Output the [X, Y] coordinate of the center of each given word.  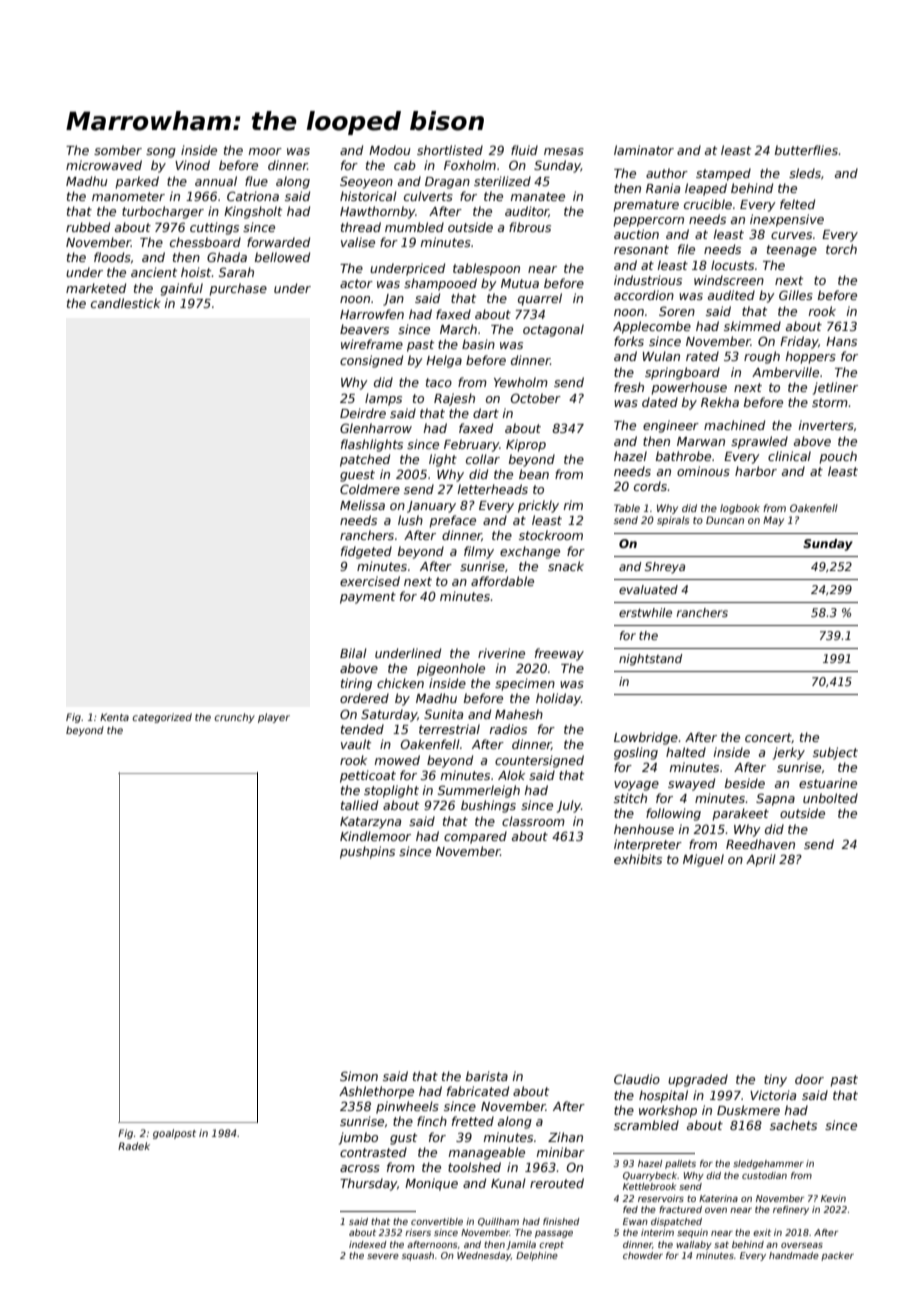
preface [452, 521]
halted [686, 752]
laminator [644, 150]
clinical [789, 456]
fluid [524, 150]
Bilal [353, 653]
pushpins [367, 852]
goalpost [174, 1134]
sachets [793, 1125]
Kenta [114, 717]
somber [118, 150]
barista [487, 1076]
